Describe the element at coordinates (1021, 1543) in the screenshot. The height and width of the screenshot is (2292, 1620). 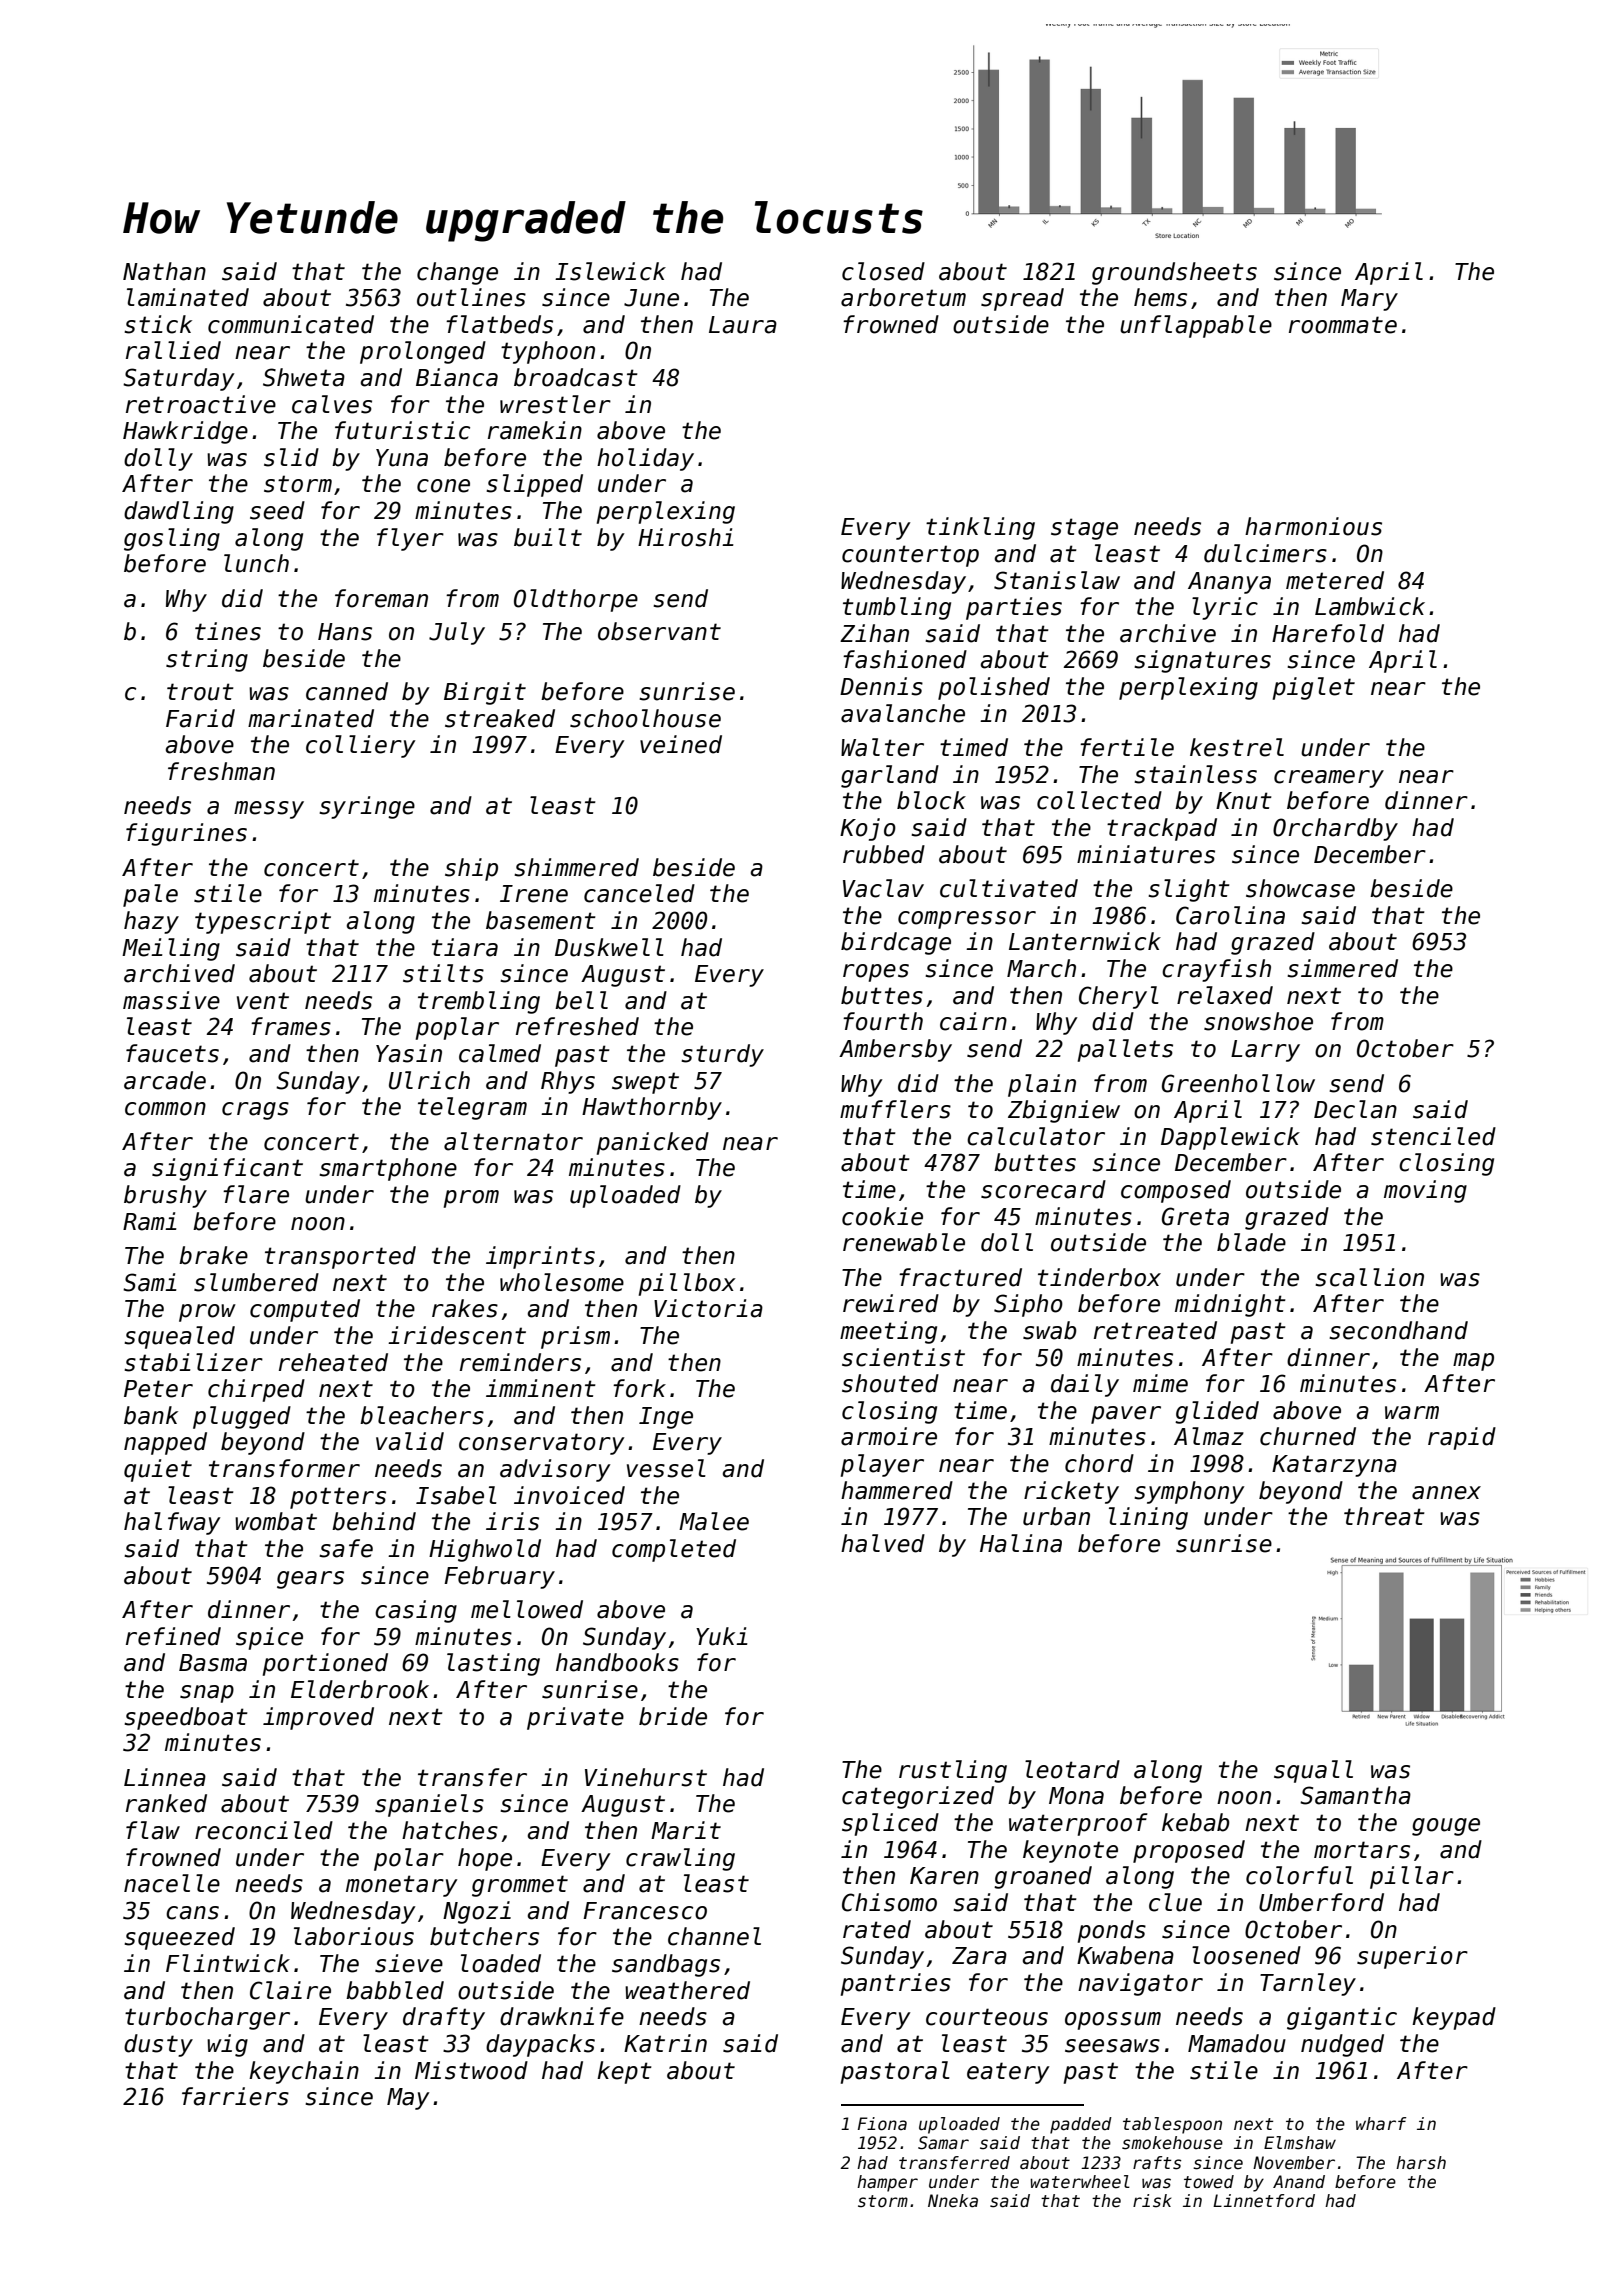
I see `Halina` at that location.
